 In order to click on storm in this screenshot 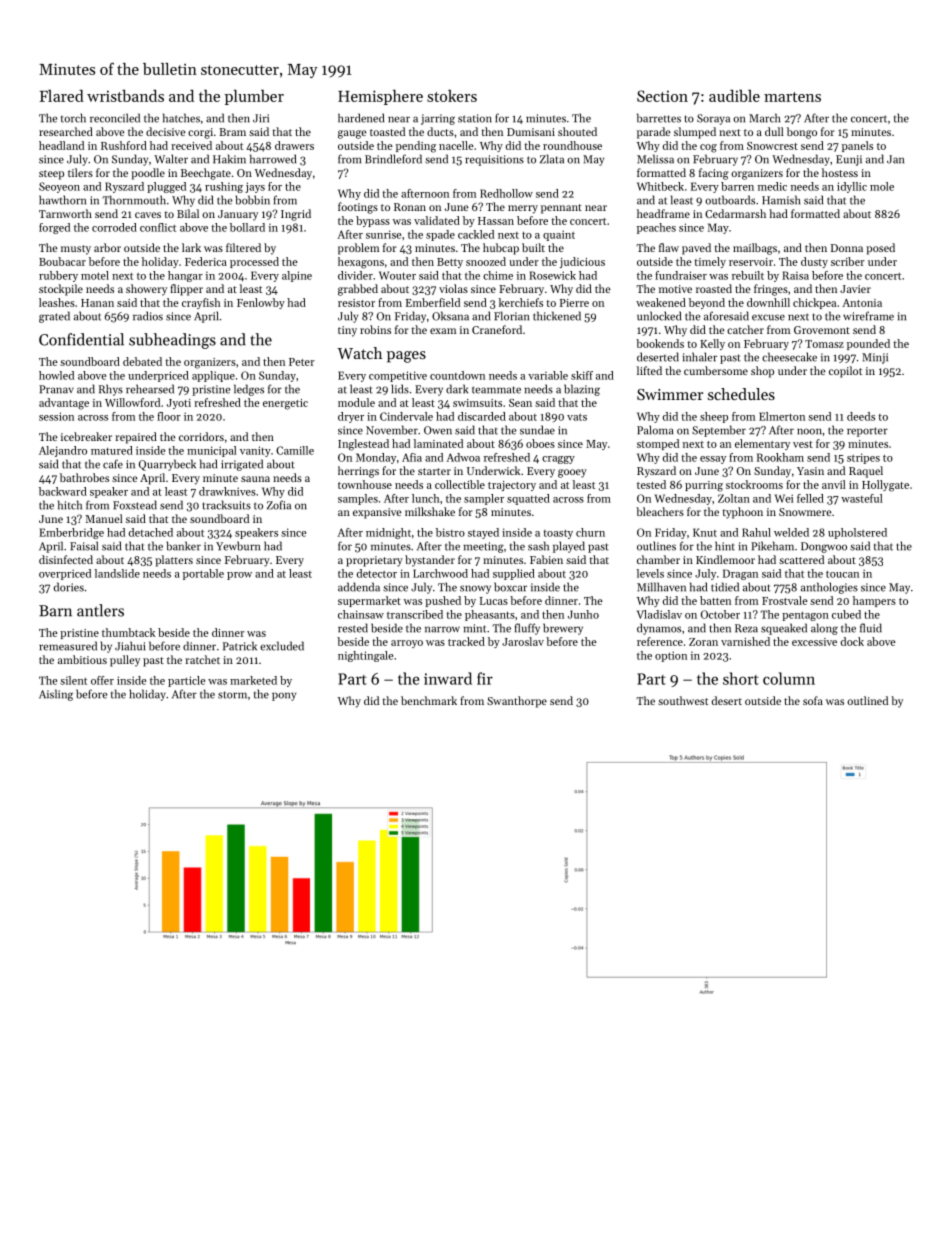, I will do `click(232, 695)`.
